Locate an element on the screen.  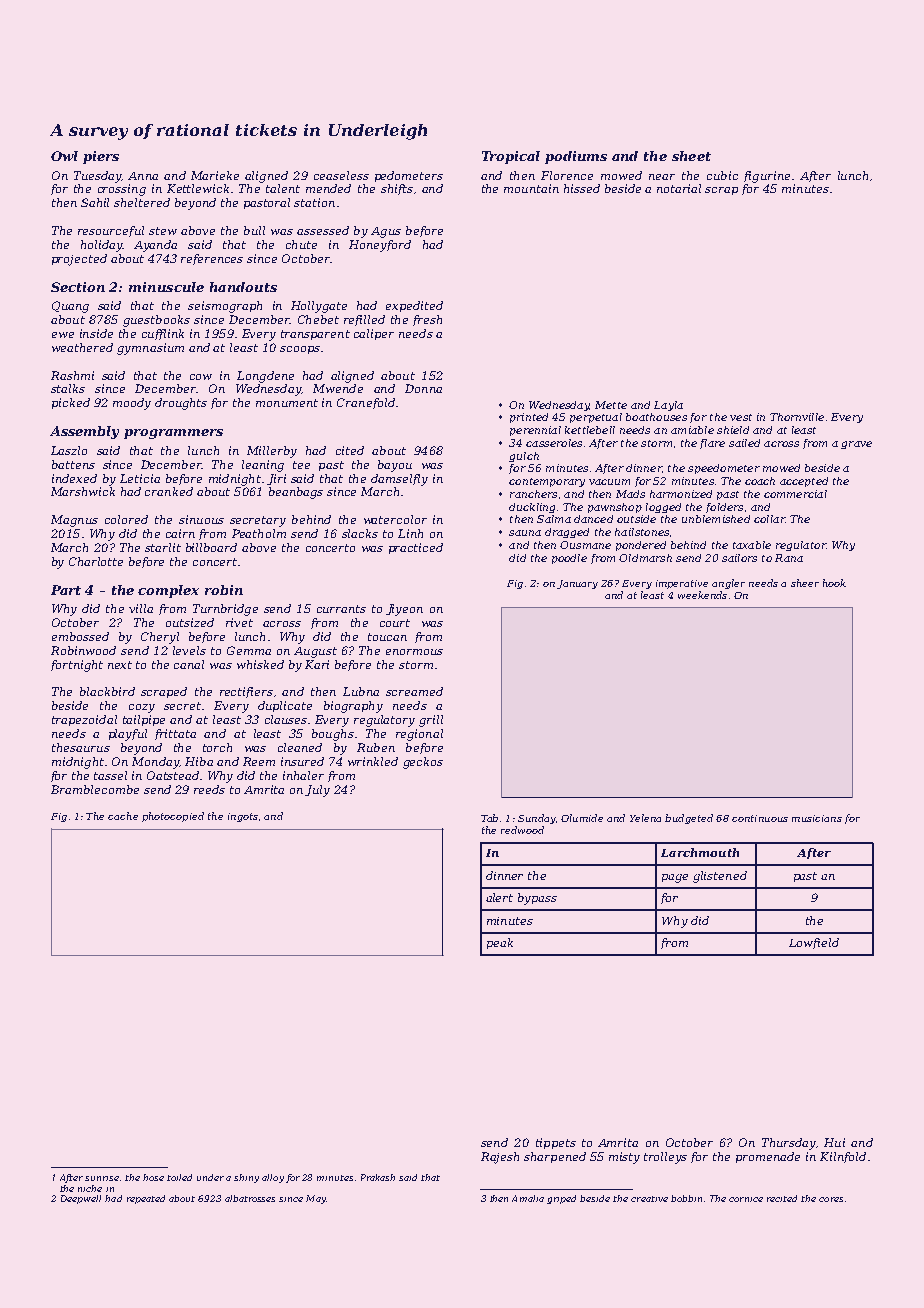
Tab is located at coordinates (489, 818).
